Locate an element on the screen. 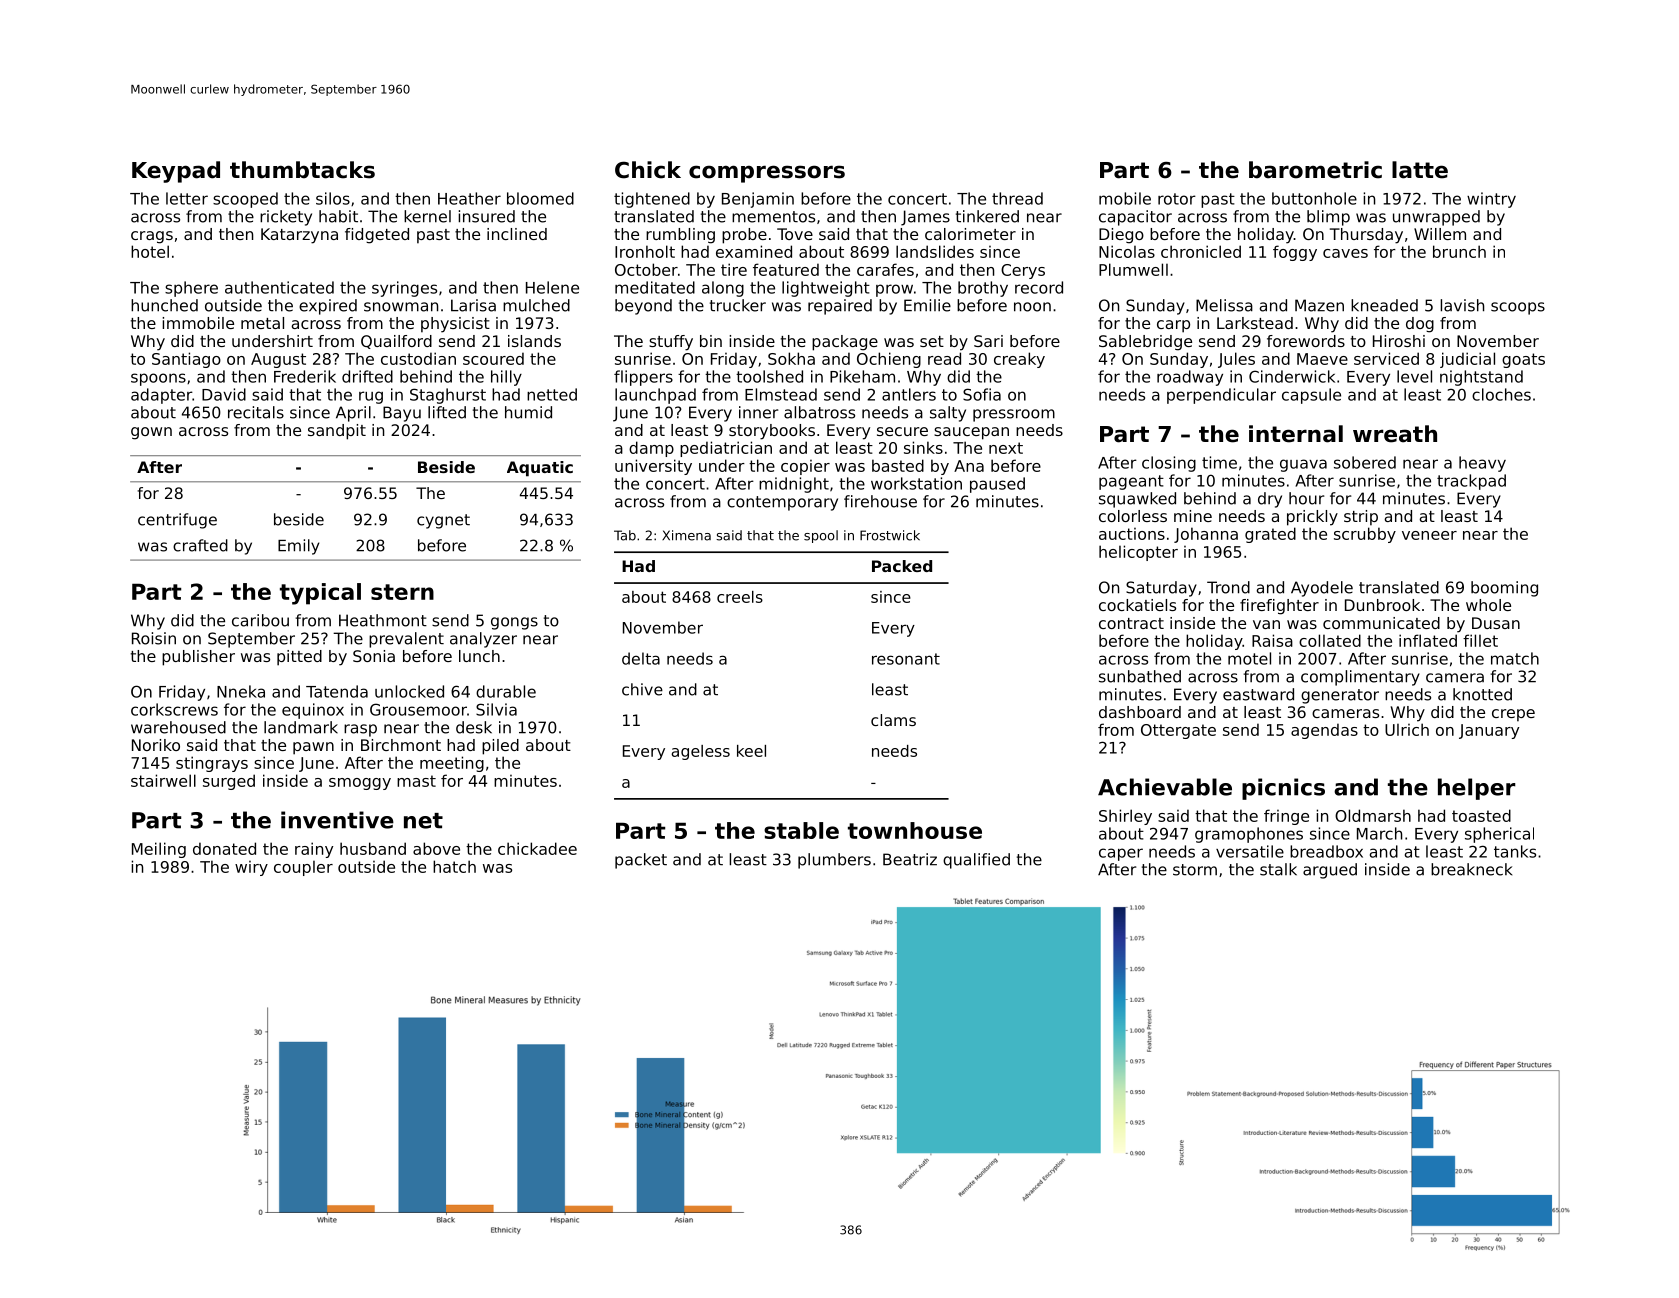  Keypad is located at coordinates (176, 172).
